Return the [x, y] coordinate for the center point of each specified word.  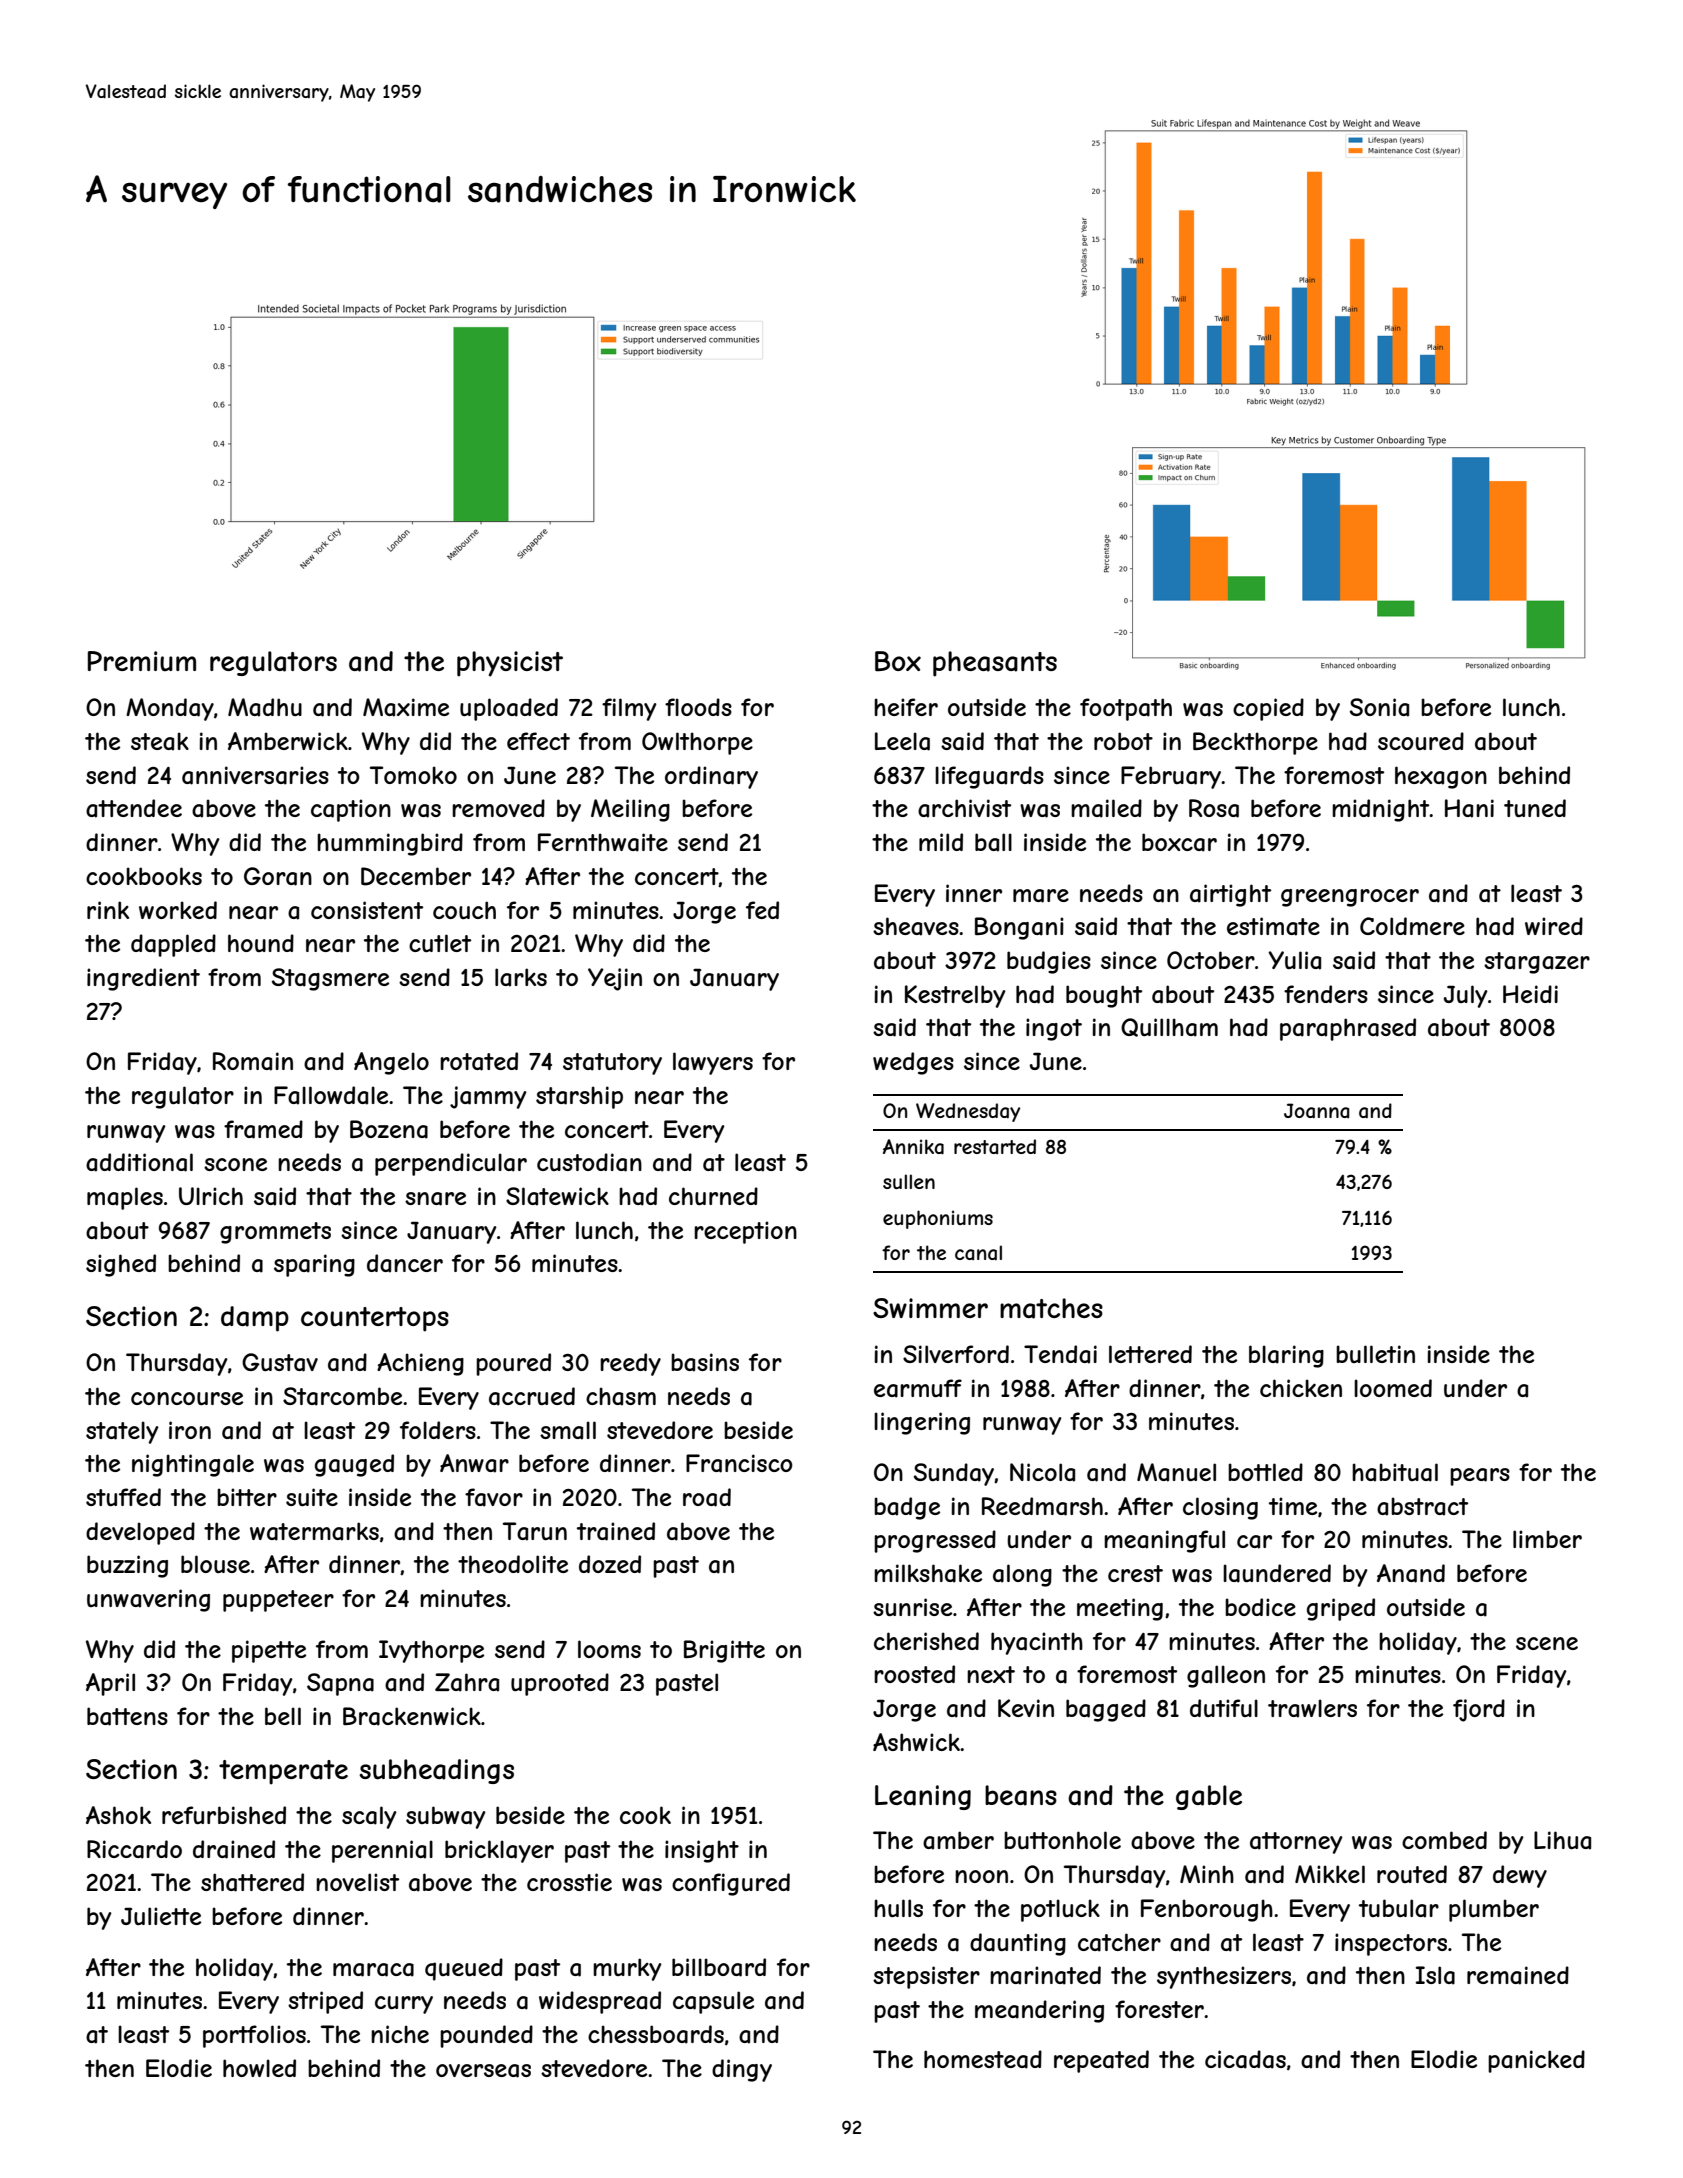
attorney [1296, 1843]
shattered [252, 1882]
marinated [1045, 1975]
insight [702, 1851]
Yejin [615, 979]
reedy [630, 1364]
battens [127, 1716]
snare [435, 1199]
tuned [1535, 808]
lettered [1150, 1354]
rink [108, 910]
